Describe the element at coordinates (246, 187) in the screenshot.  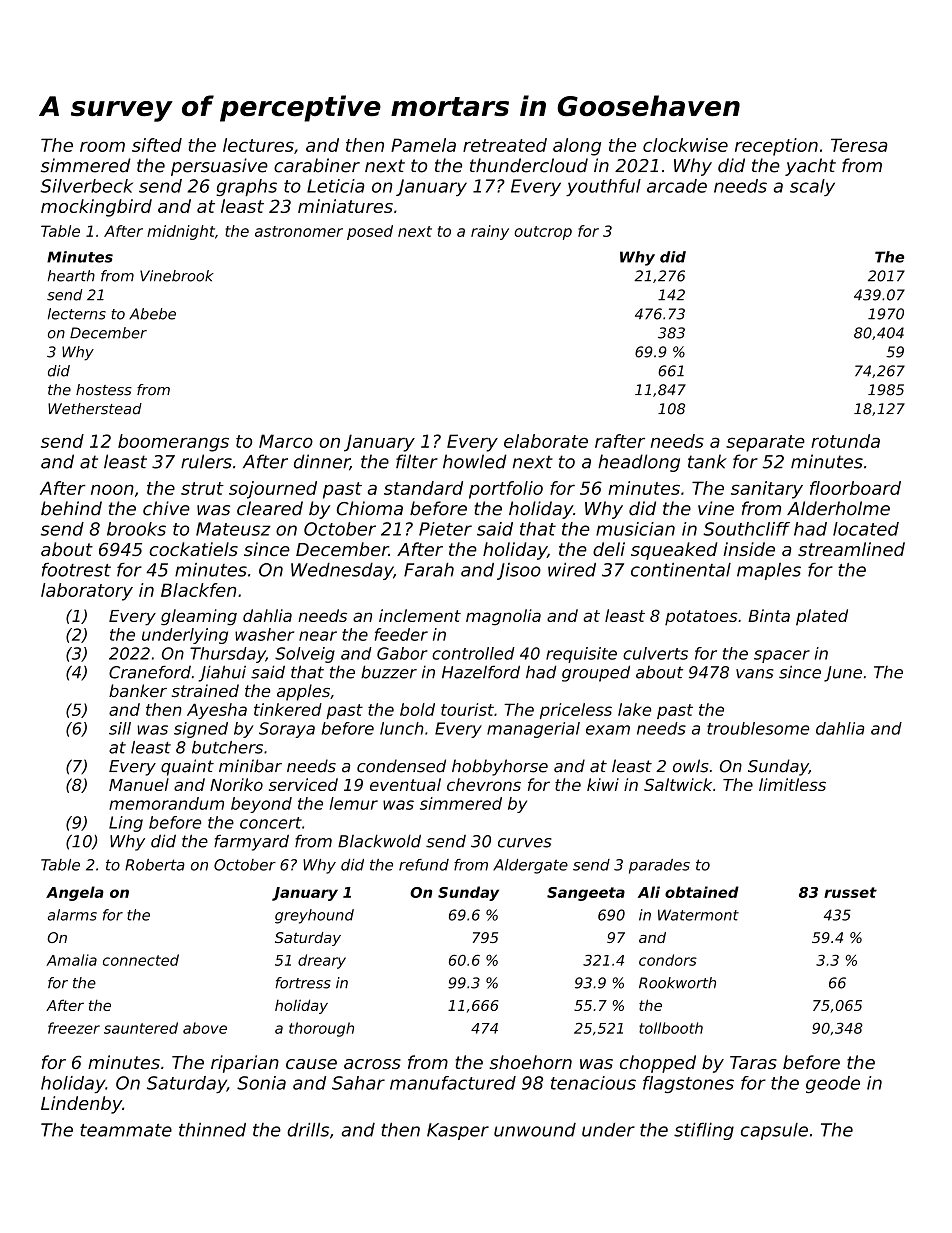
I see `graphs` at that location.
